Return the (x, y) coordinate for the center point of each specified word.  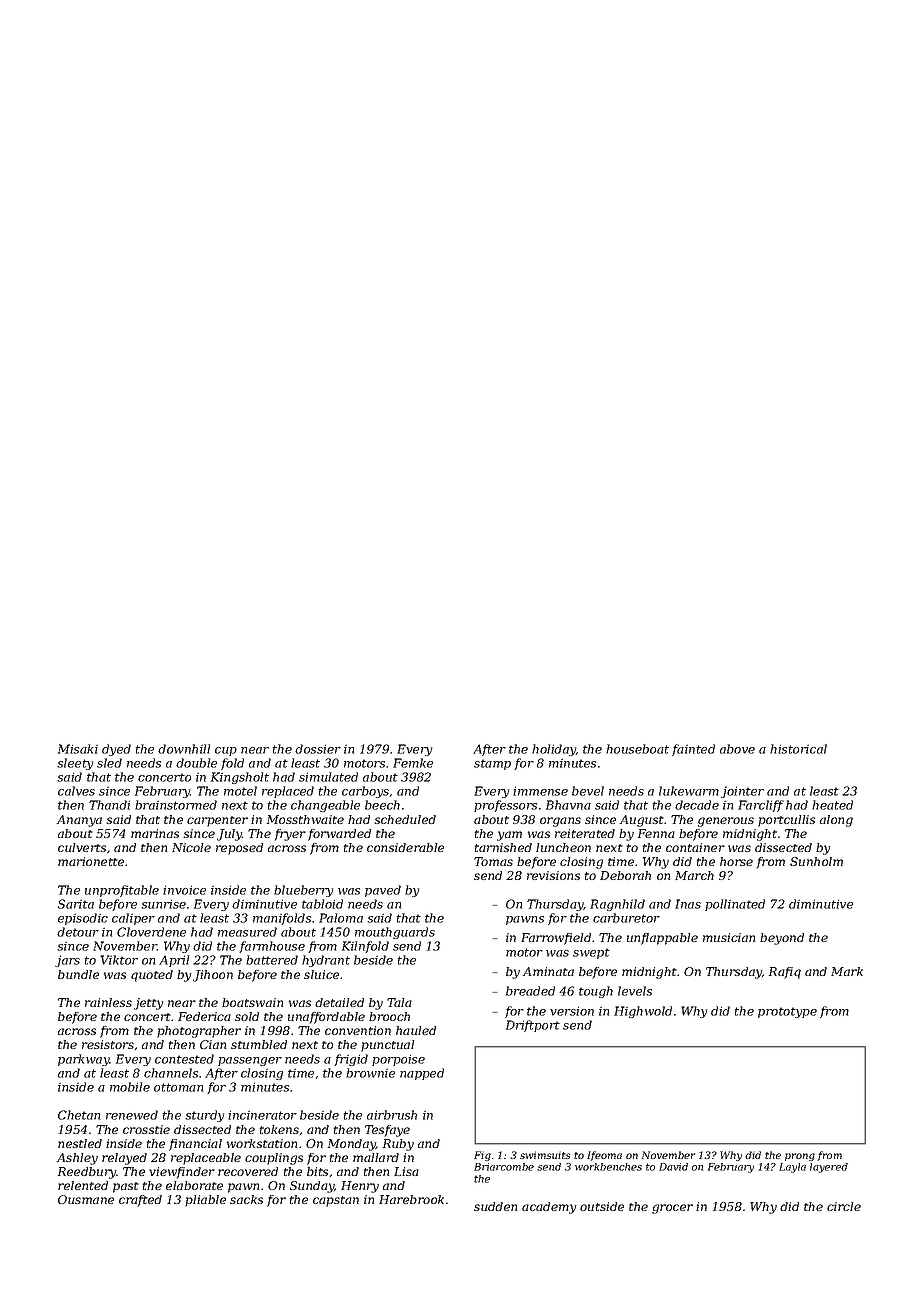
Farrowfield (556, 939)
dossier (318, 749)
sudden (495, 1206)
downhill (184, 749)
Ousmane (86, 1199)
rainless (108, 1002)
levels (635, 991)
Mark (847, 971)
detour (78, 932)
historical (798, 749)
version (572, 1011)
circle (844, 1206)
